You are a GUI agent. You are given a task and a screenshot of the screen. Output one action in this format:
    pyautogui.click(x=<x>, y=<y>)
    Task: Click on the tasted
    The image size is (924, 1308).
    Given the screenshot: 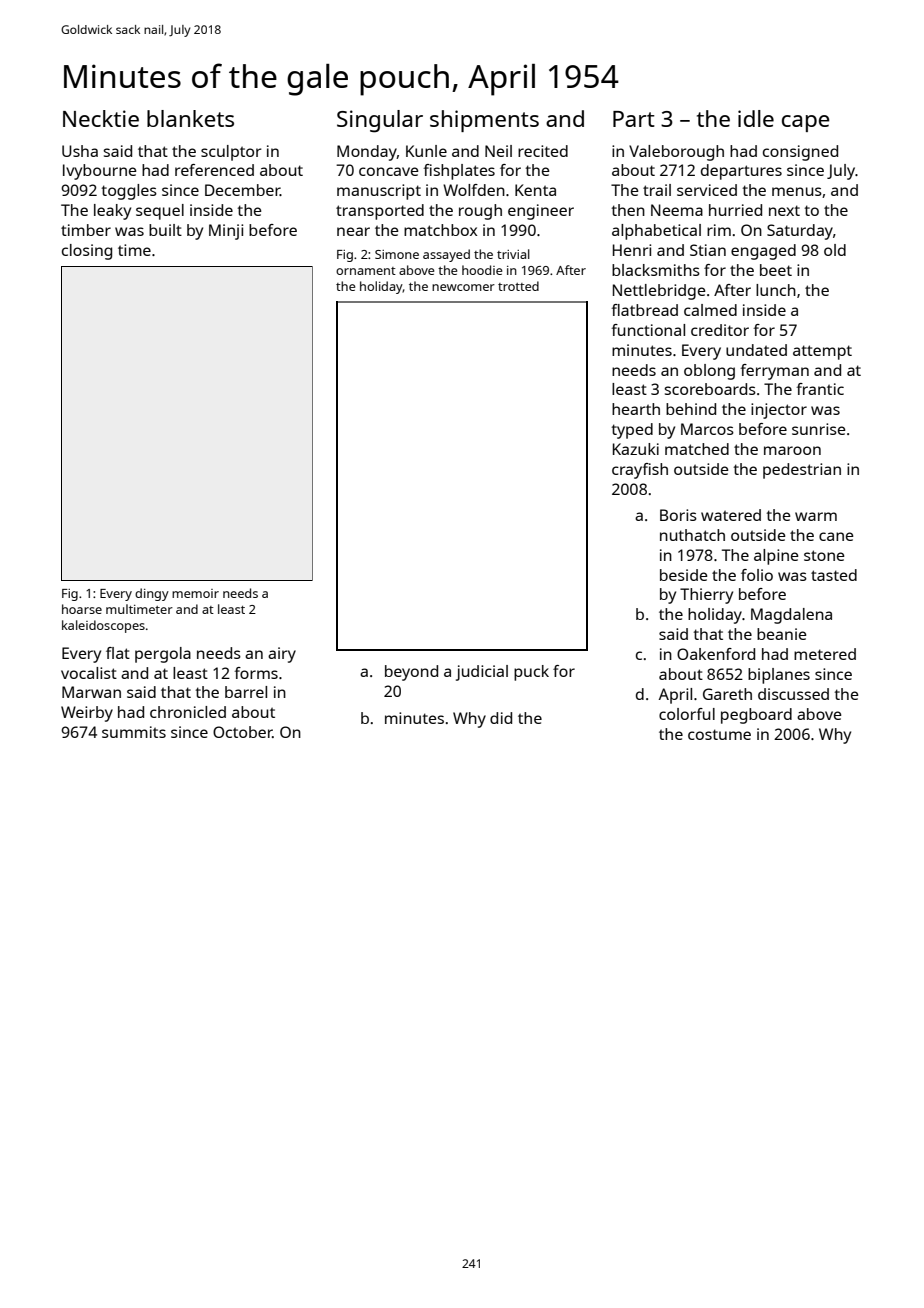 What is the action you would take?
    pyautogui.click(x=834, y=575)
